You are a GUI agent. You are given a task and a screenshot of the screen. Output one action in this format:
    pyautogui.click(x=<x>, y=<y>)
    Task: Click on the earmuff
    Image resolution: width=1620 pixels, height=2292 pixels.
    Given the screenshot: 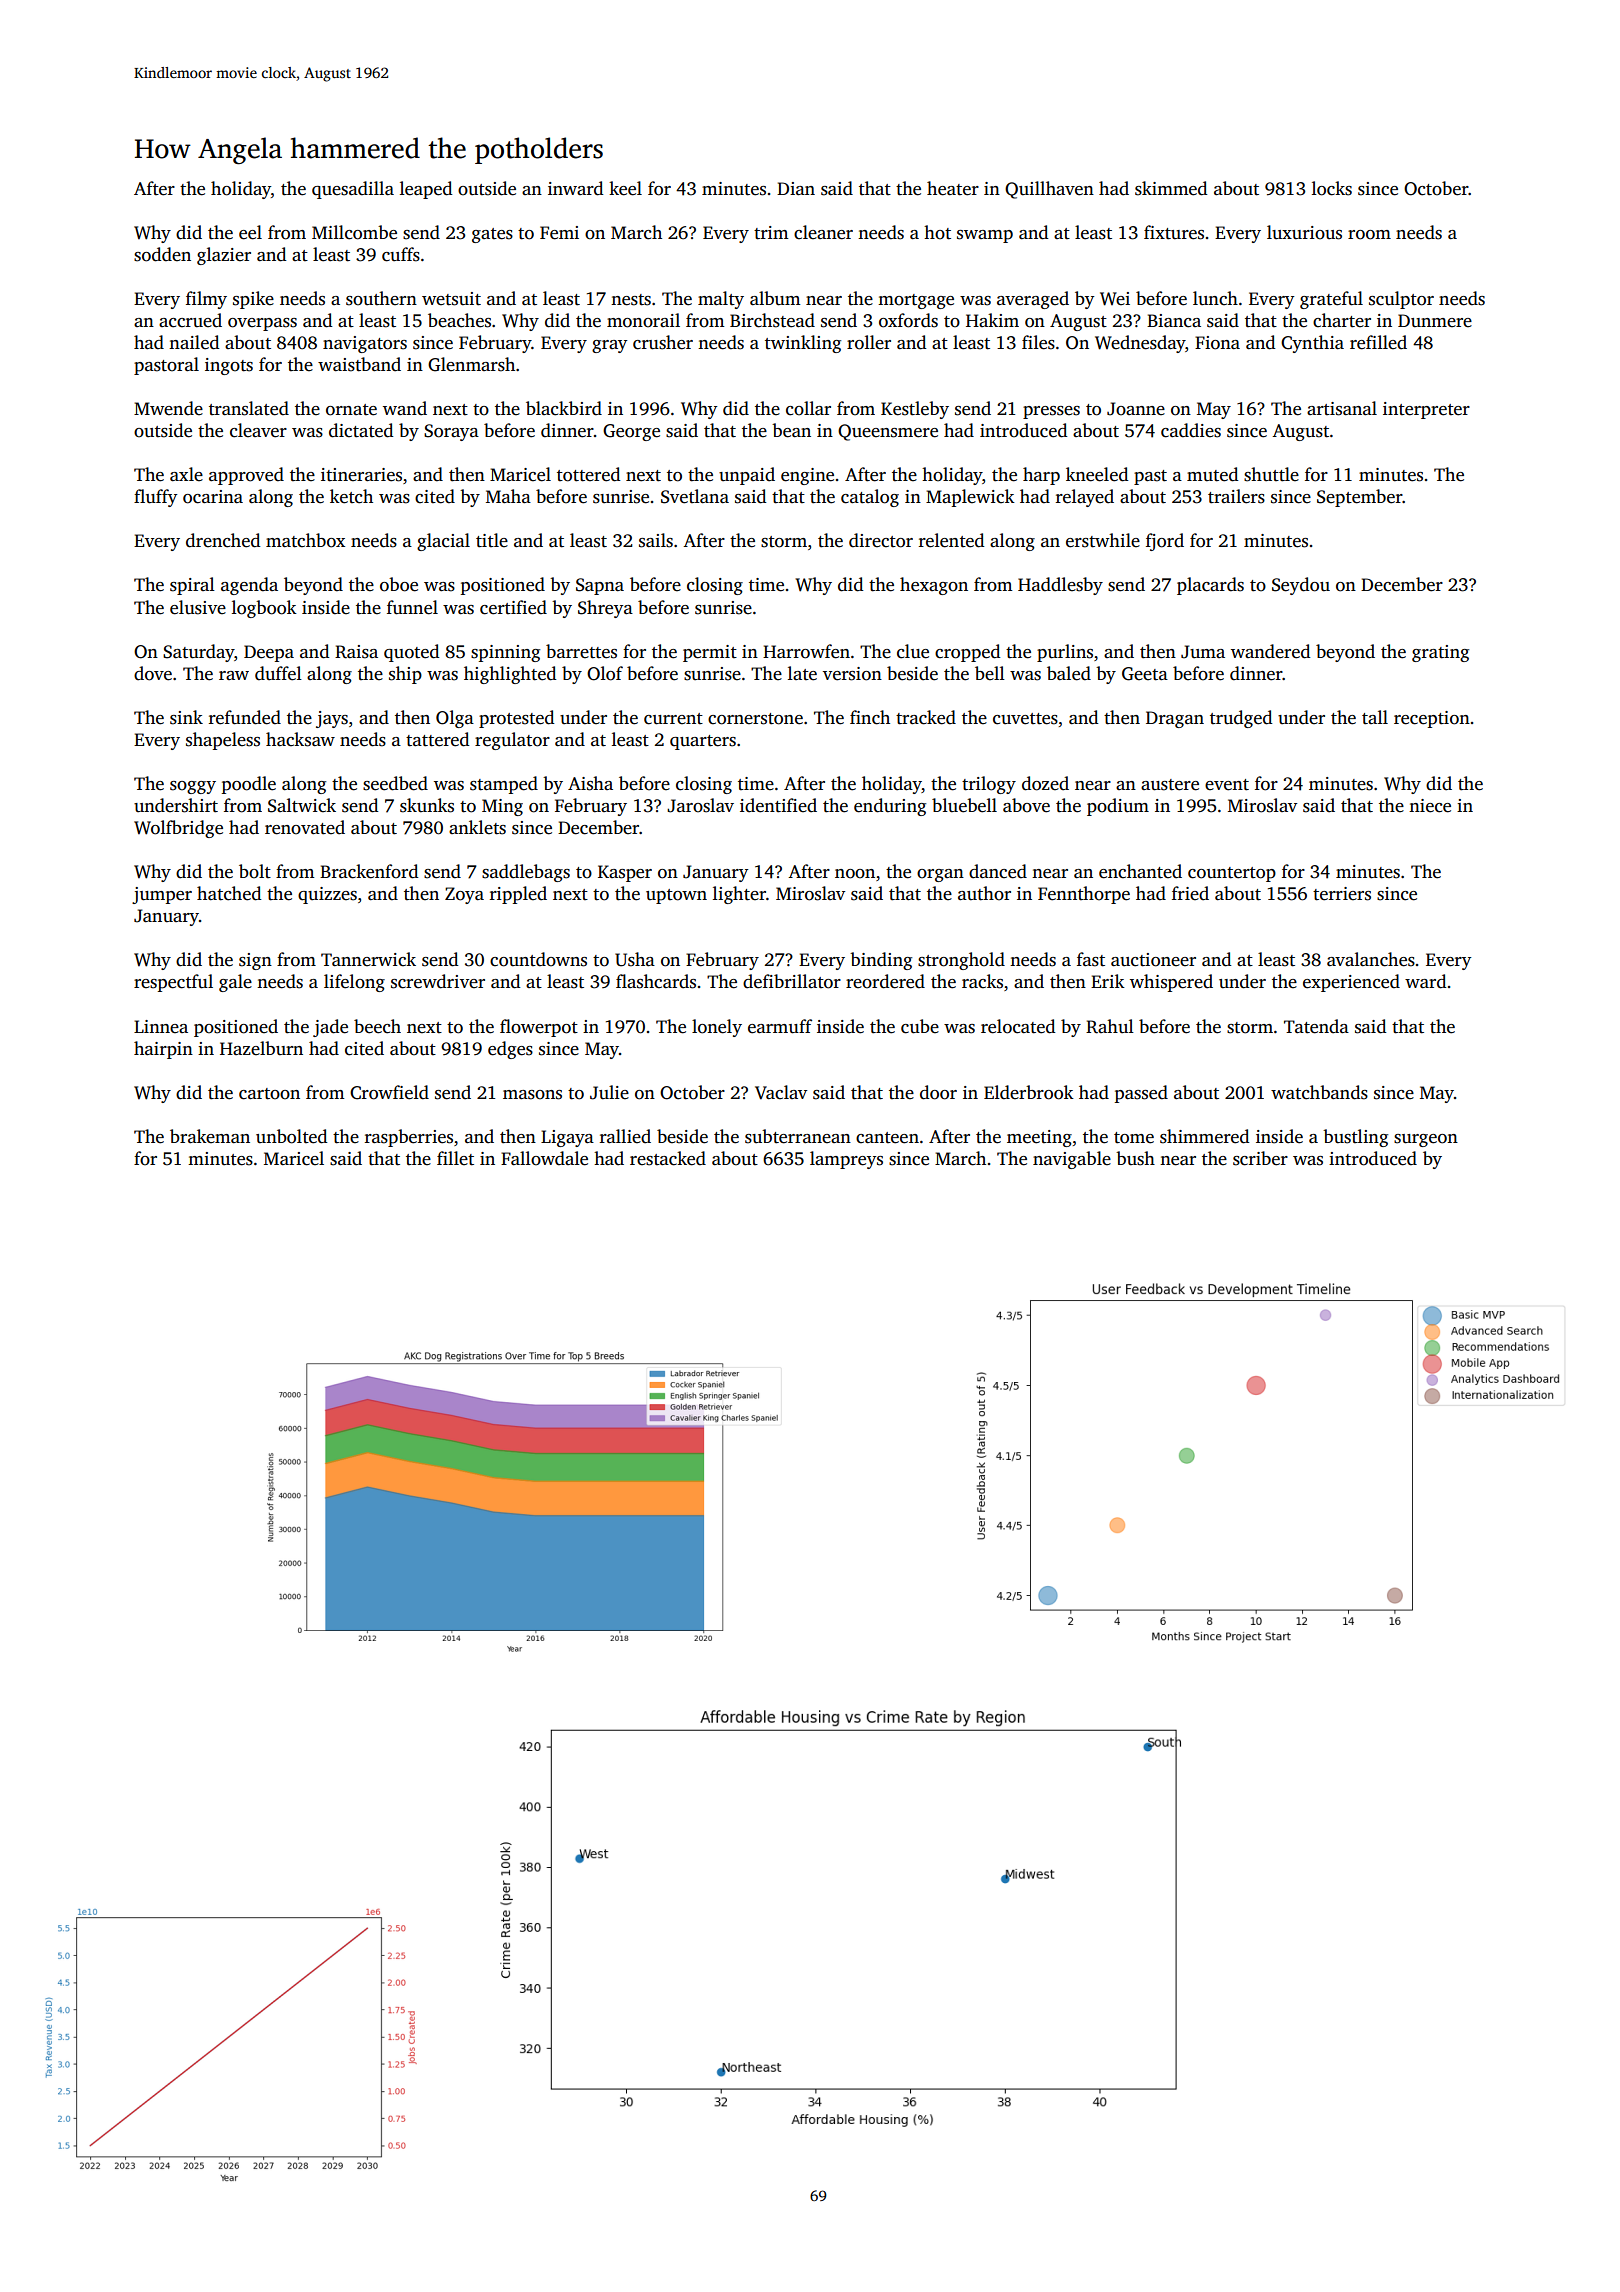 What is the action you would take?
    pyautogui.click(x=780, y=1026)
